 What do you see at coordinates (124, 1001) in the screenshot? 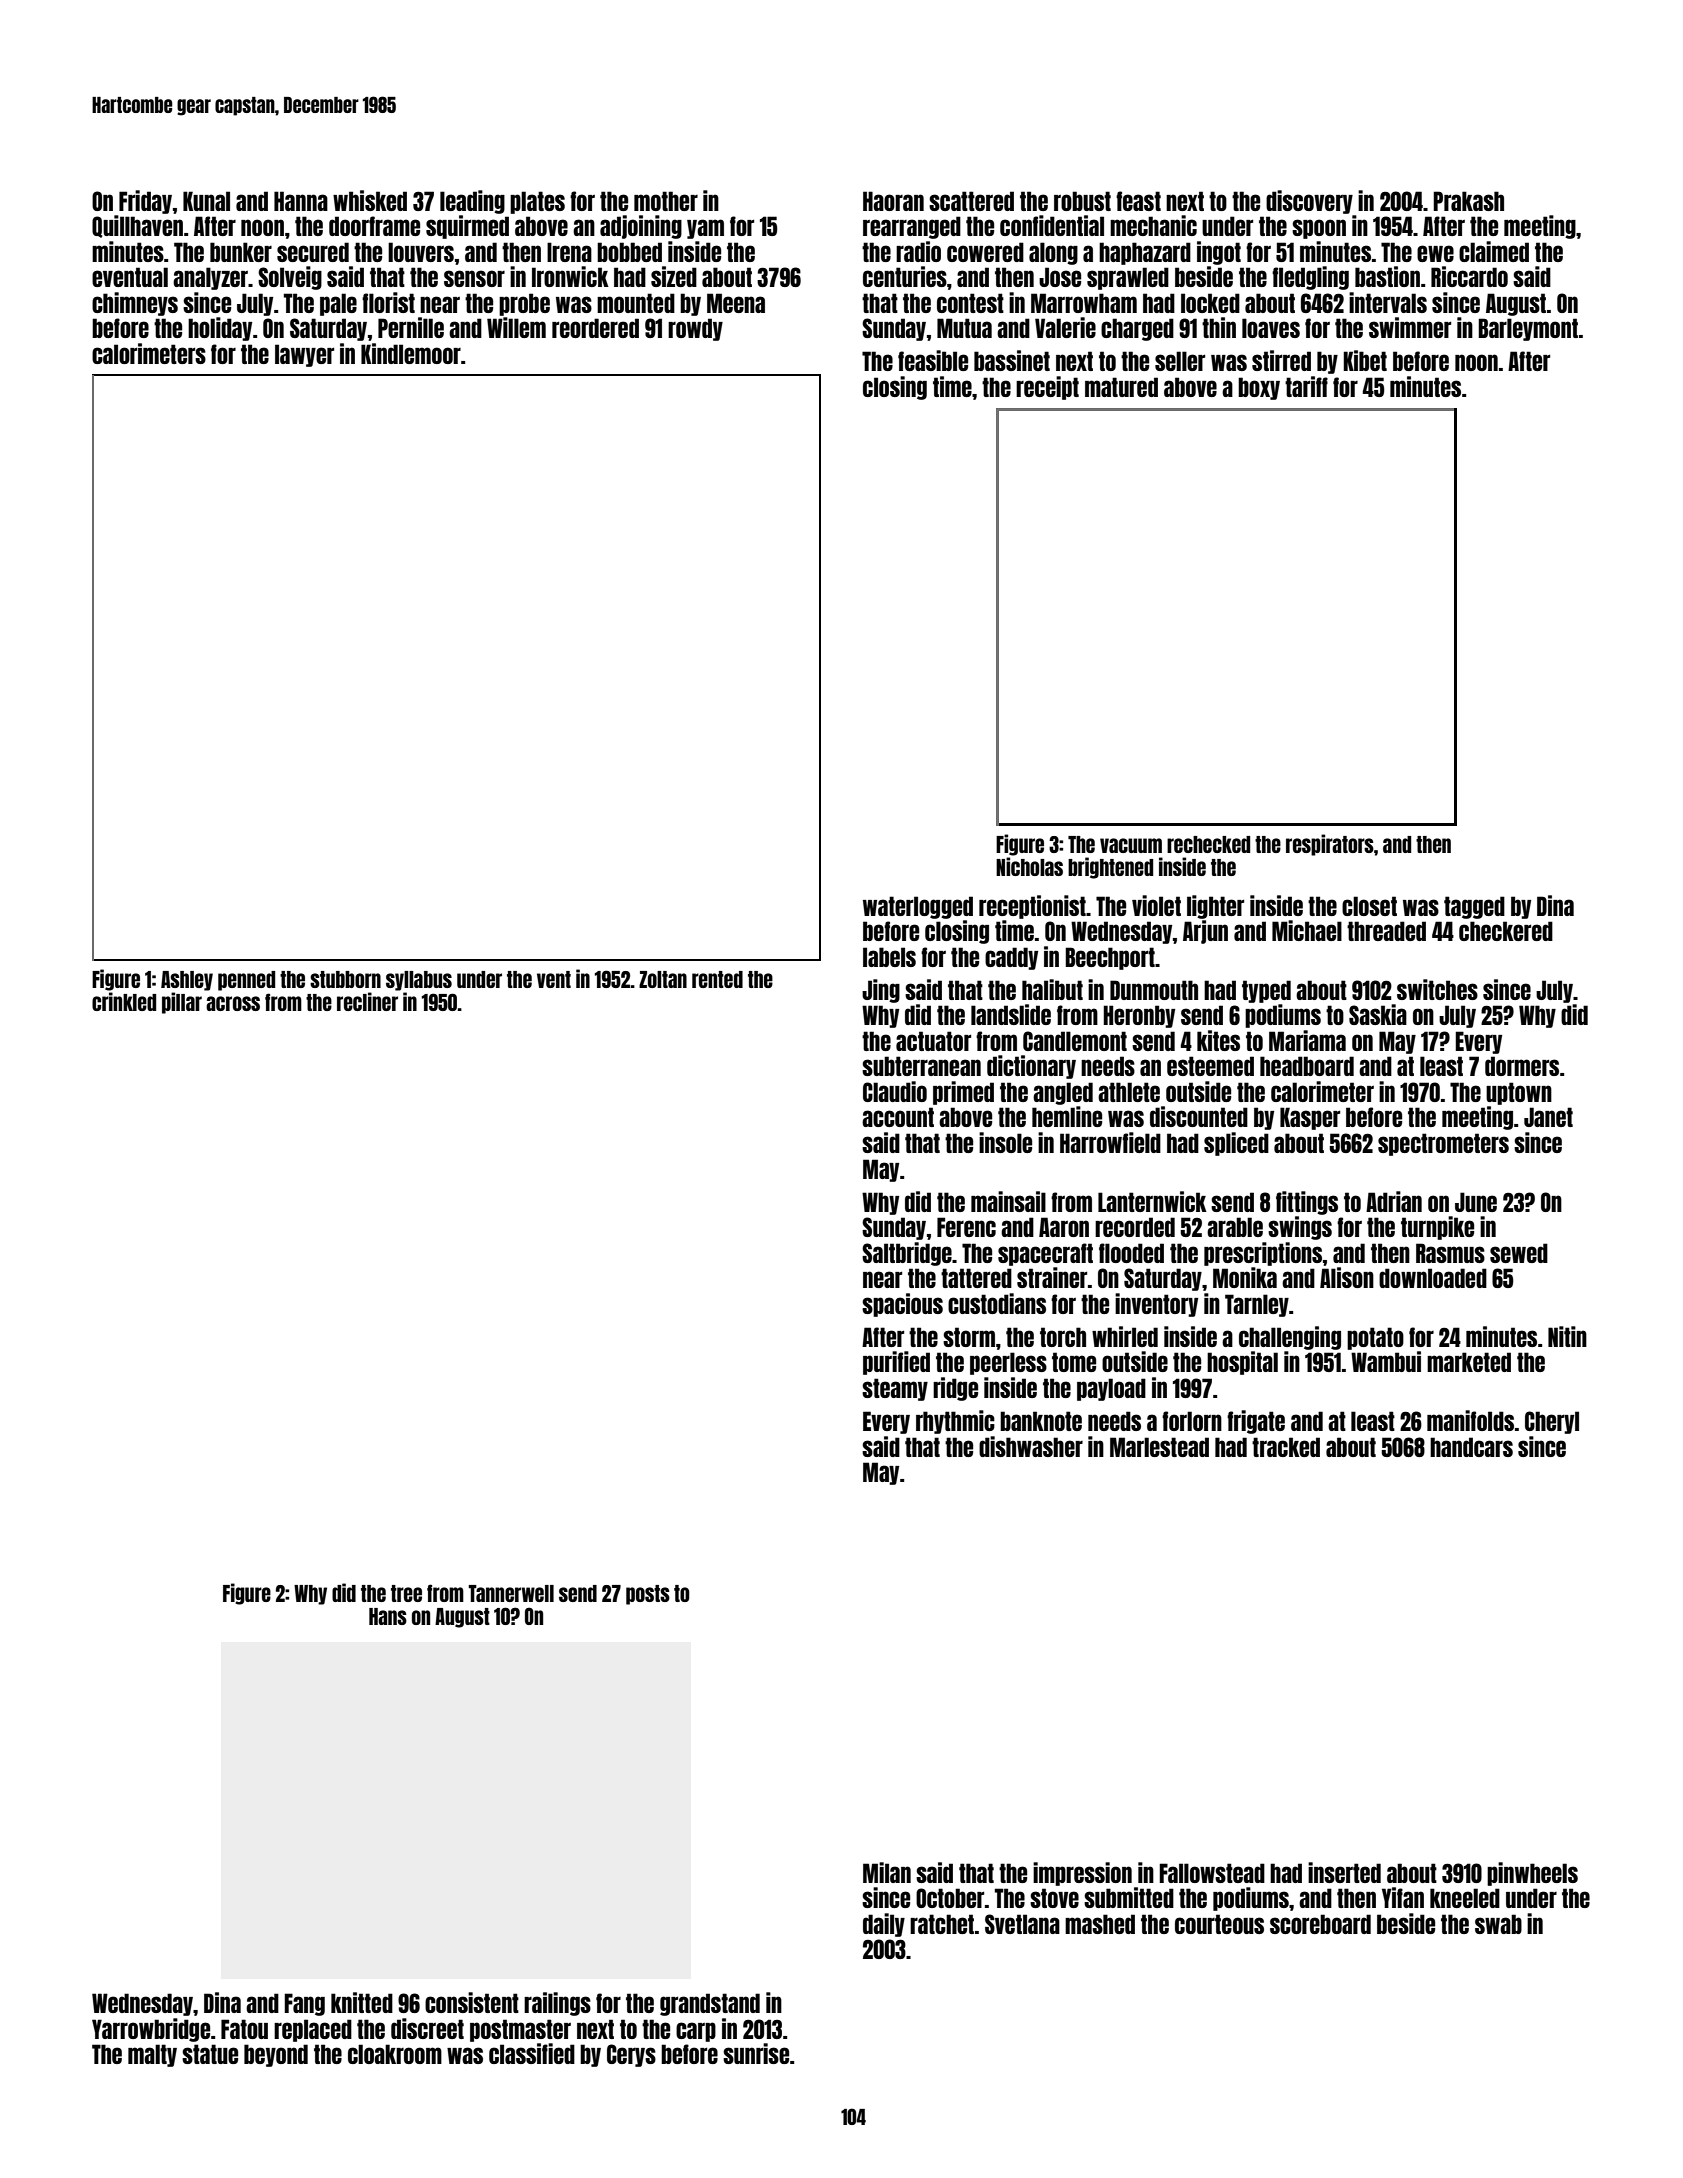
I see `crinkled` at bounding box center [124, 1001].
